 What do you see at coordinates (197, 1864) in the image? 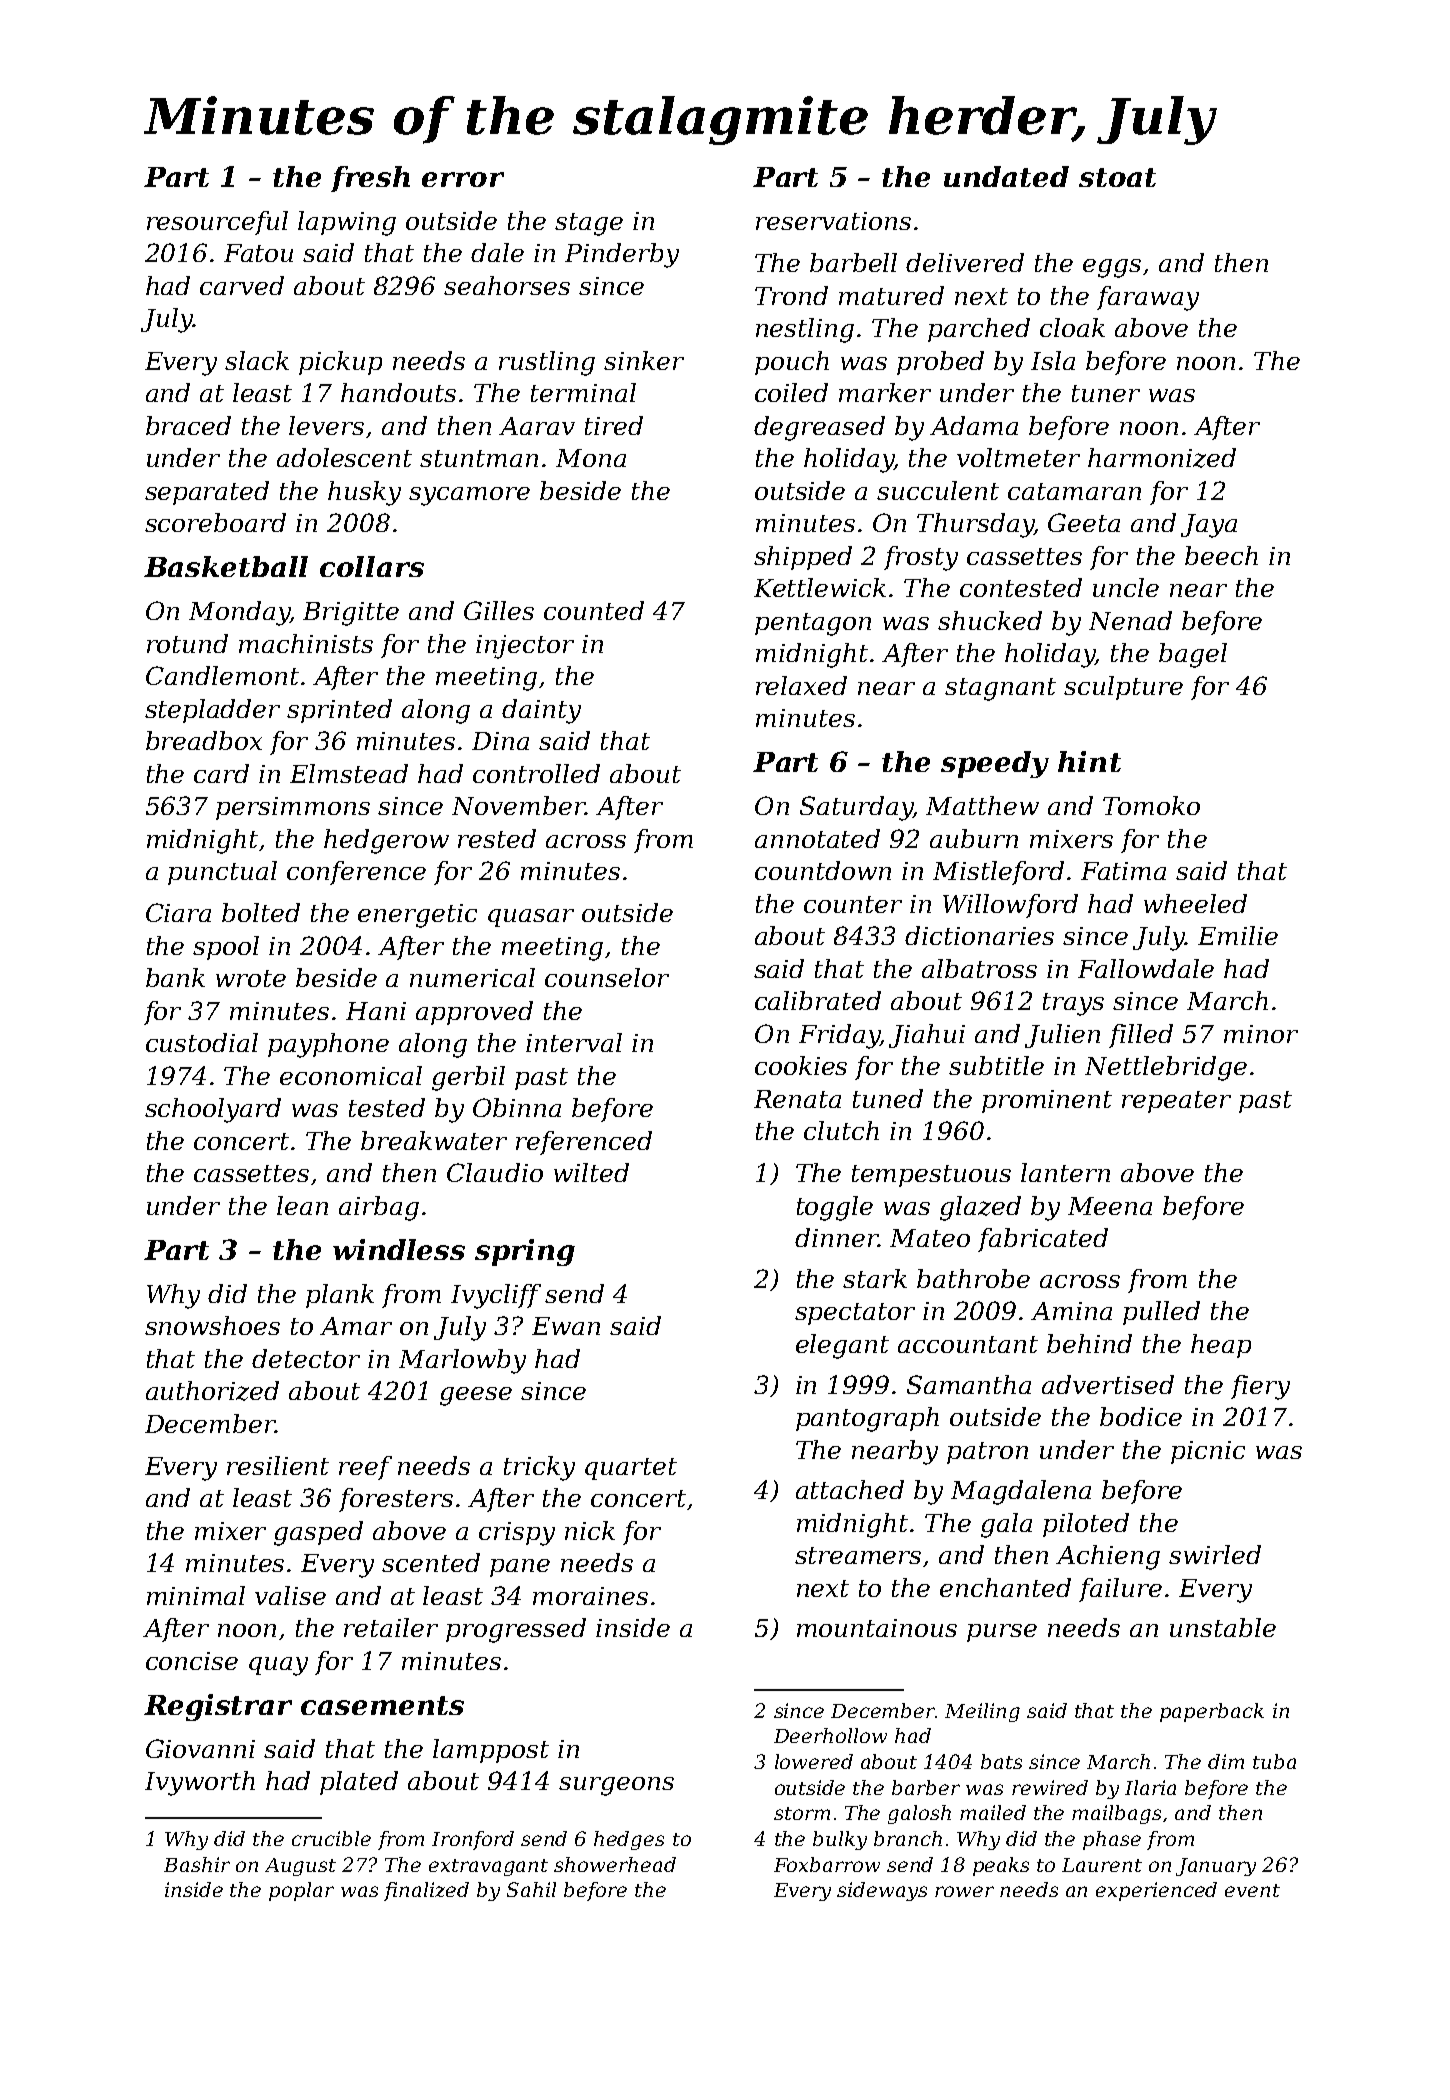
I see `Bashir` at bounding box center [197, 1864].
